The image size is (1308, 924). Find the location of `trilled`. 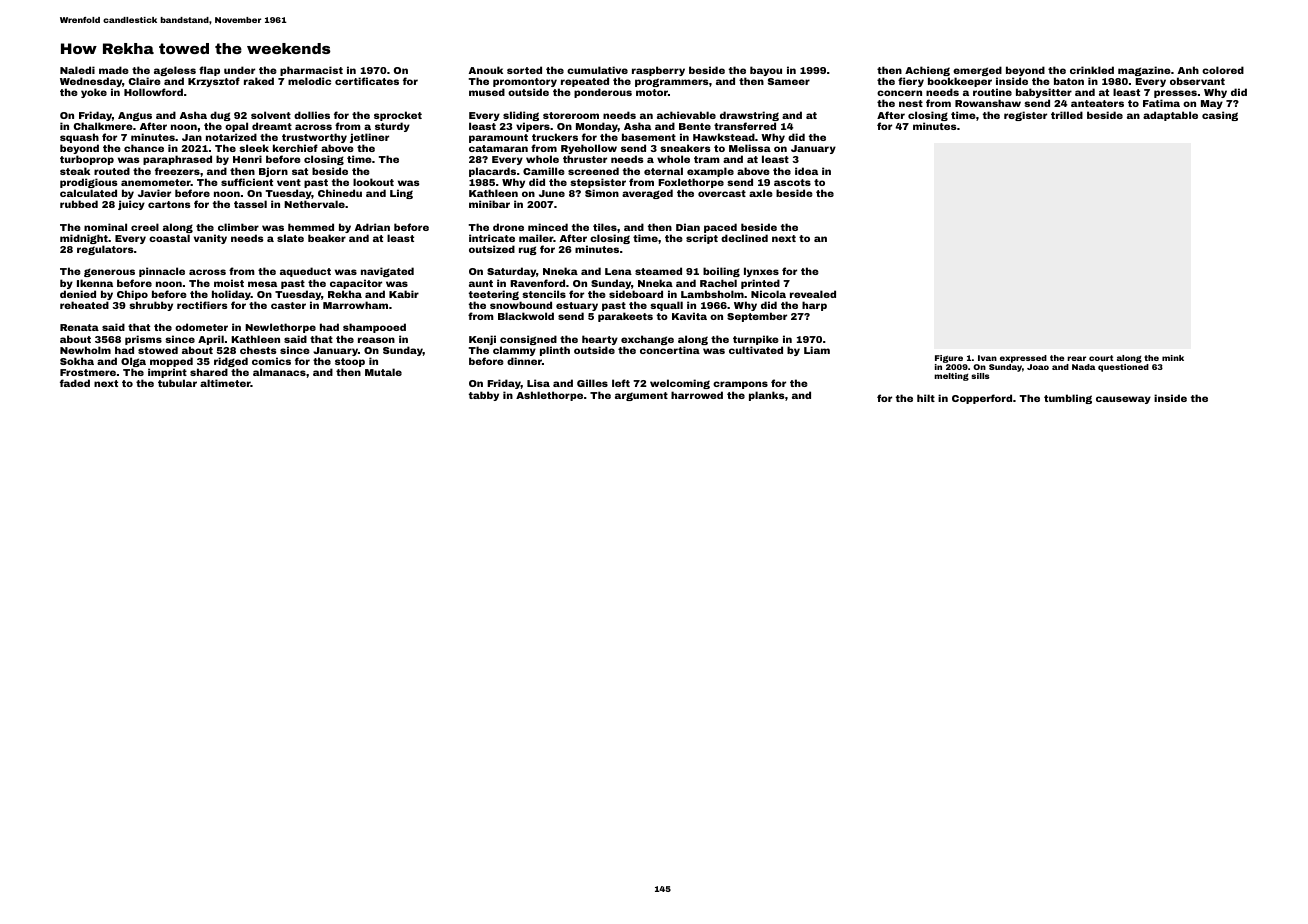

trilled is located at coordinates (1067, 115).
